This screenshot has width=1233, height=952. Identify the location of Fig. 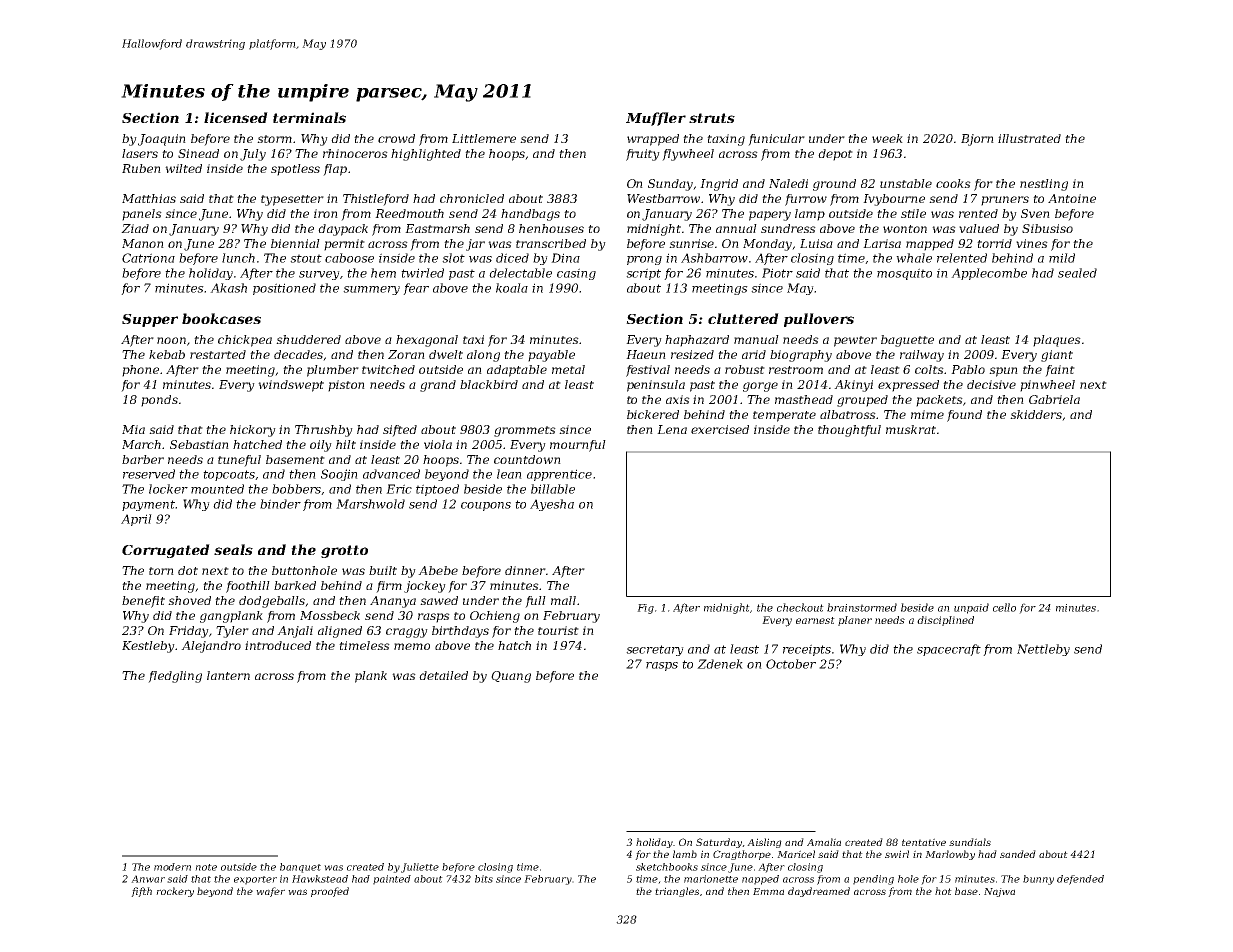
(645, 609).
